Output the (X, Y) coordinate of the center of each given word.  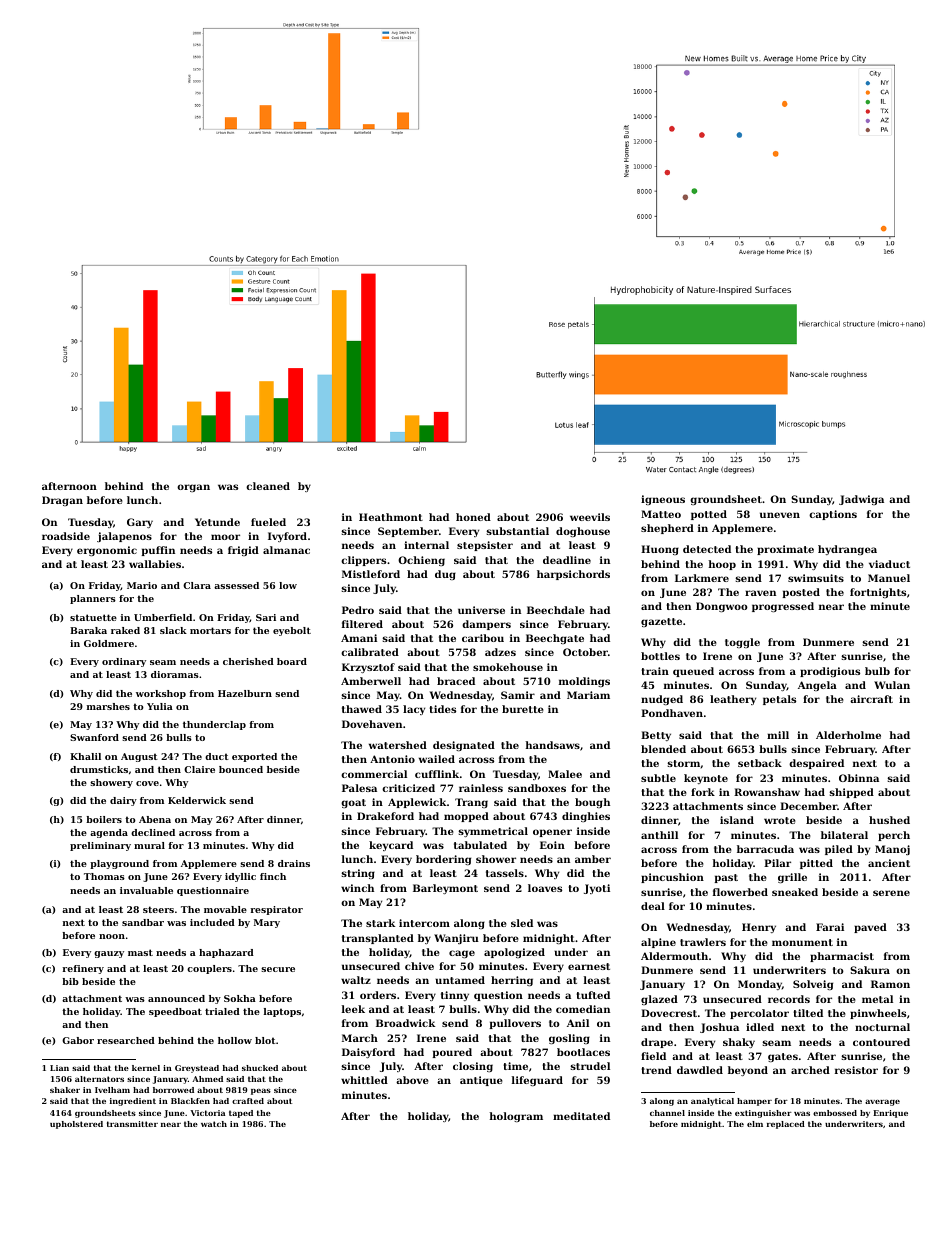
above (412, 1080)
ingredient (133, 1102)
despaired (816, 764)
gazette (661, 622)
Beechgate (555, 639)
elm (755, 1124)
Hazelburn (245, 693)
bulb (877, 671)
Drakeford (385, 816)
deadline (567, 560)
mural (149, 845)
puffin (158, 551)
